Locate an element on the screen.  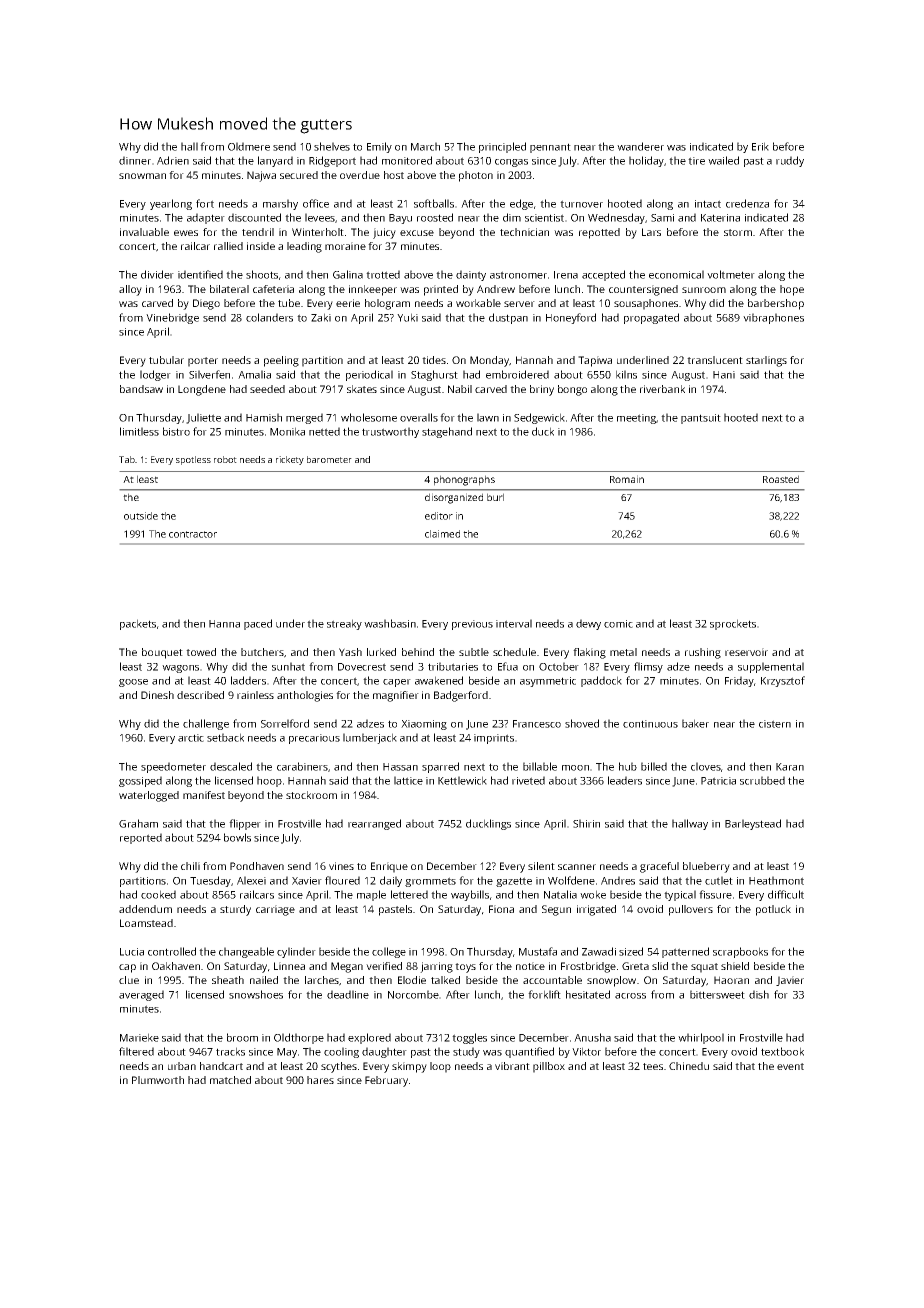
February is located at coordinates (386, 1081).
